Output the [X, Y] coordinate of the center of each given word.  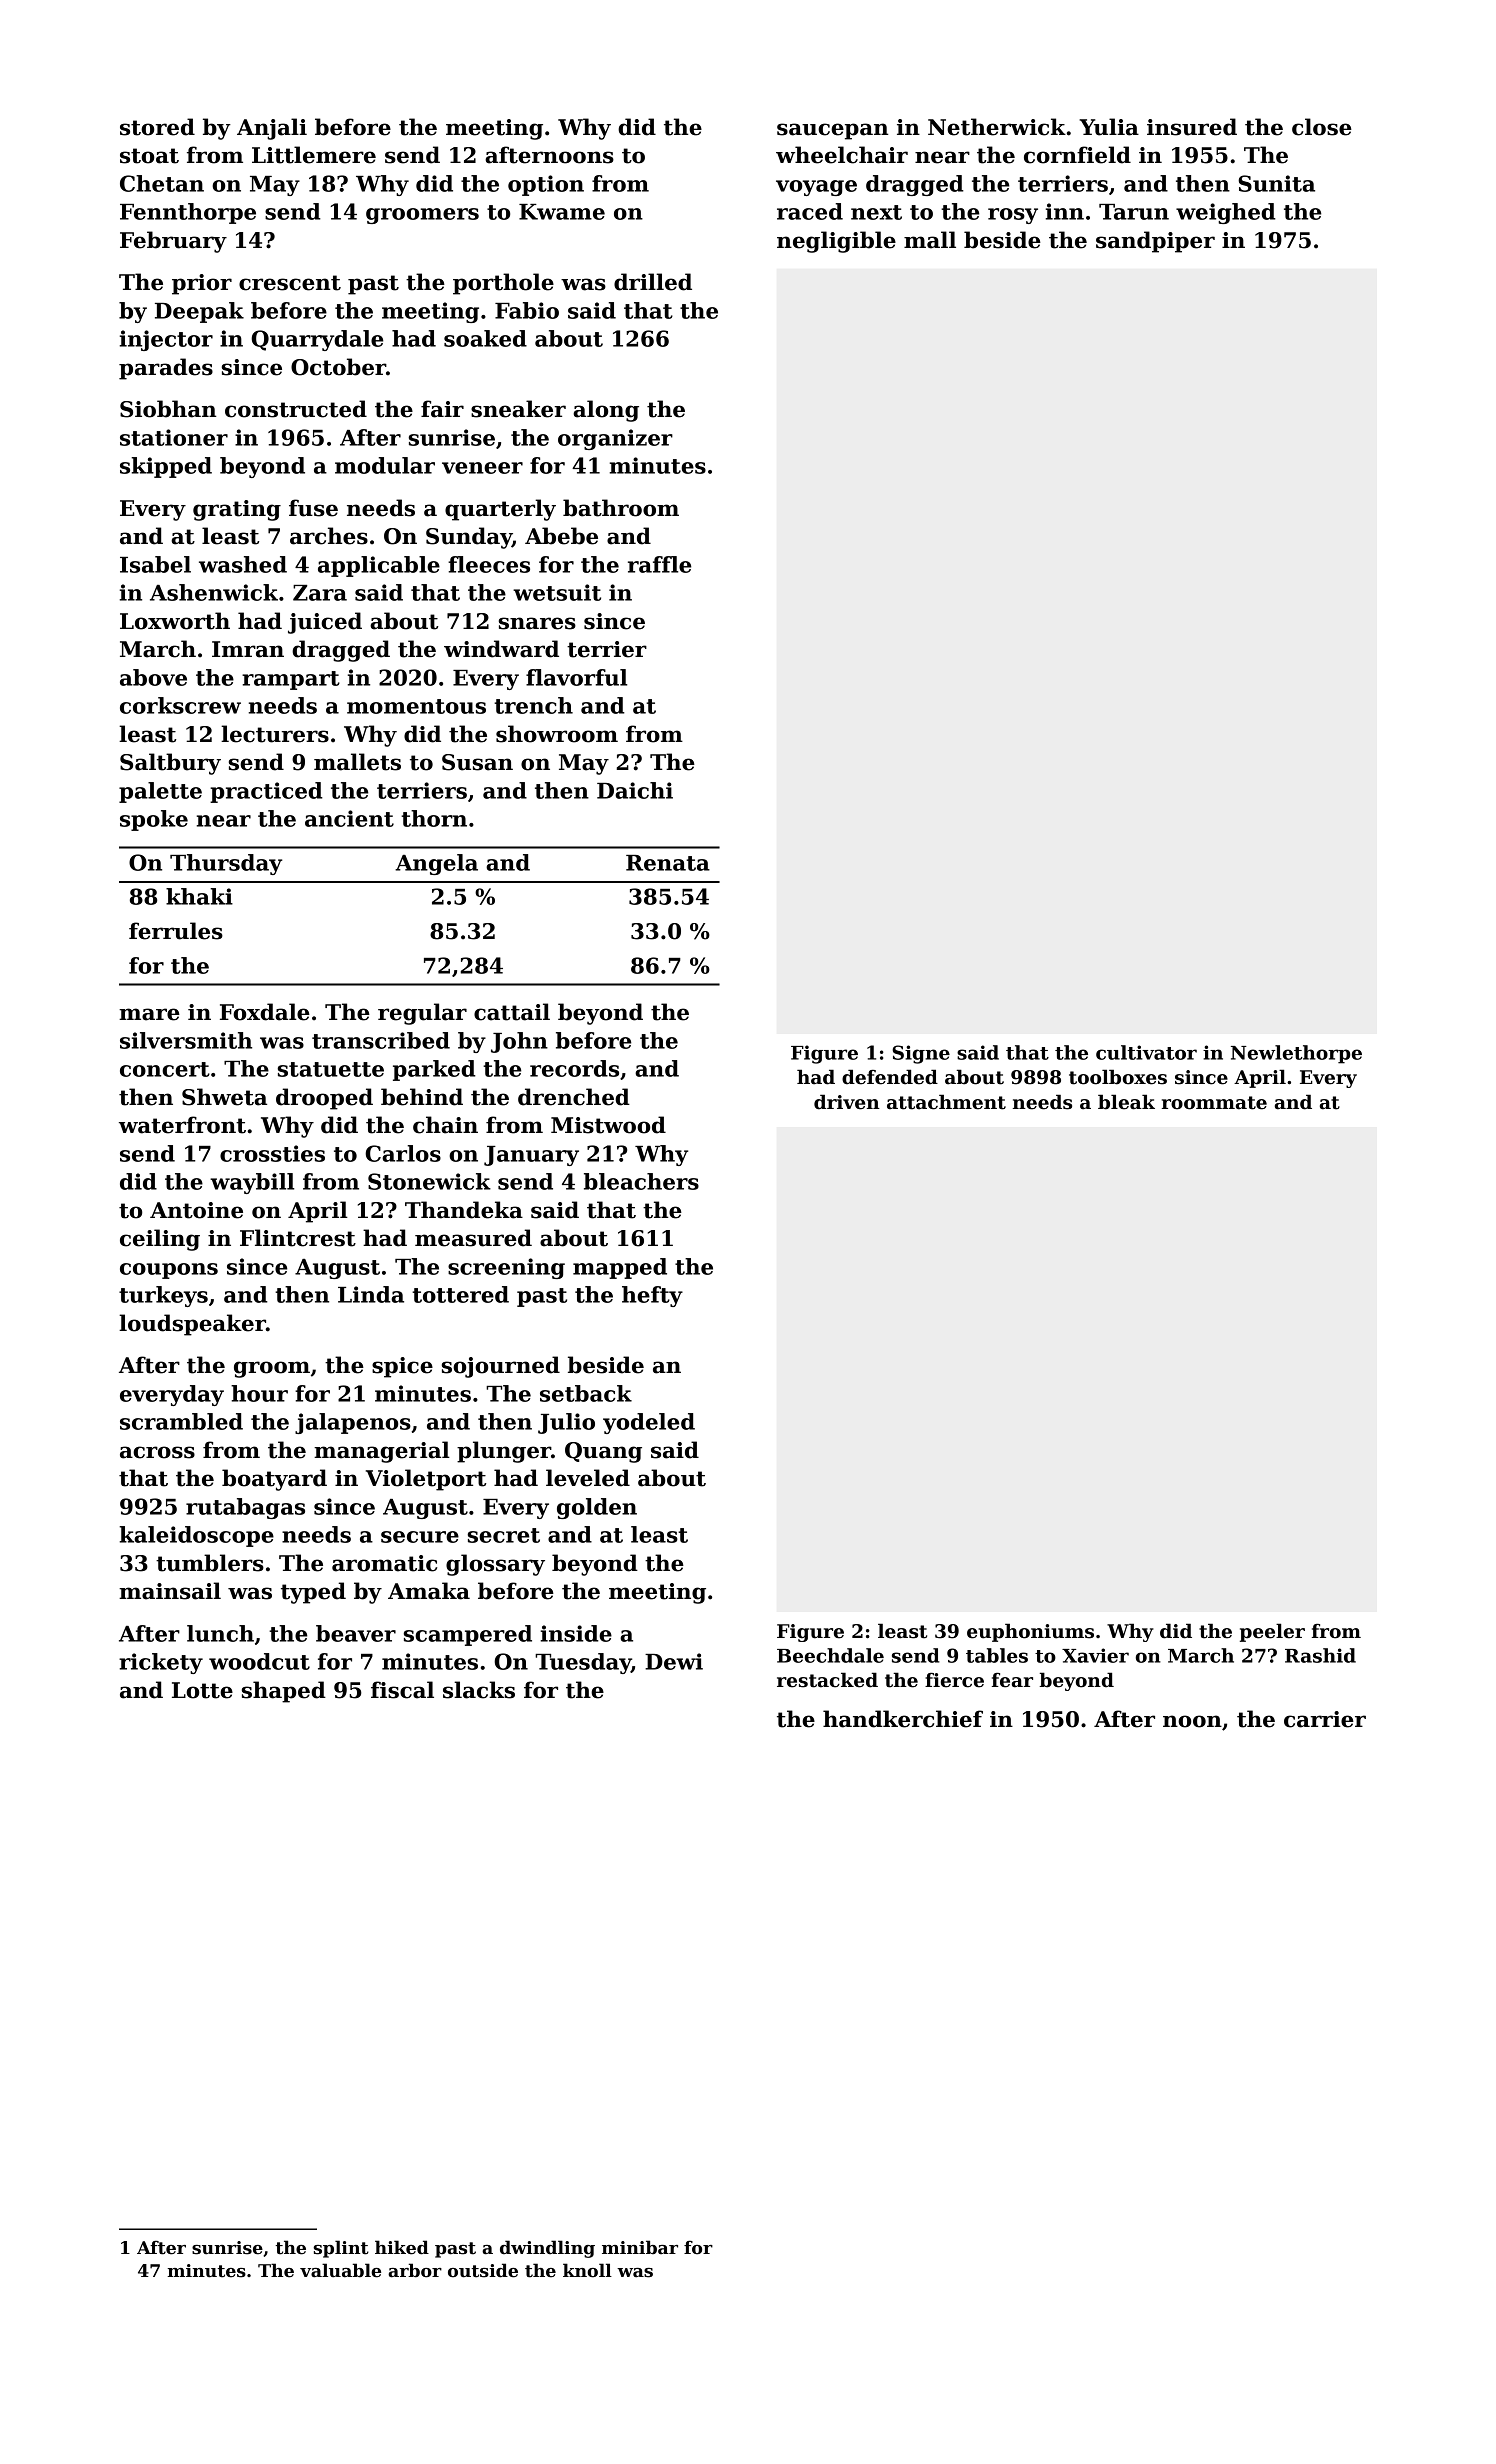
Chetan [162, 183]
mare [149, 1014]
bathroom [621, 508]
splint [341, 2249]
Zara [320, 593]
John [519, 1042]
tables [997, 1655]
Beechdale [830, 1655]
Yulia [1109, 127]
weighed [1226, 213]
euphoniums [1030, 1632]
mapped [620, 1268]
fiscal [402, 1690]
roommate [1214, 1103]
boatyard [274, 1480]
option [546, 185]
